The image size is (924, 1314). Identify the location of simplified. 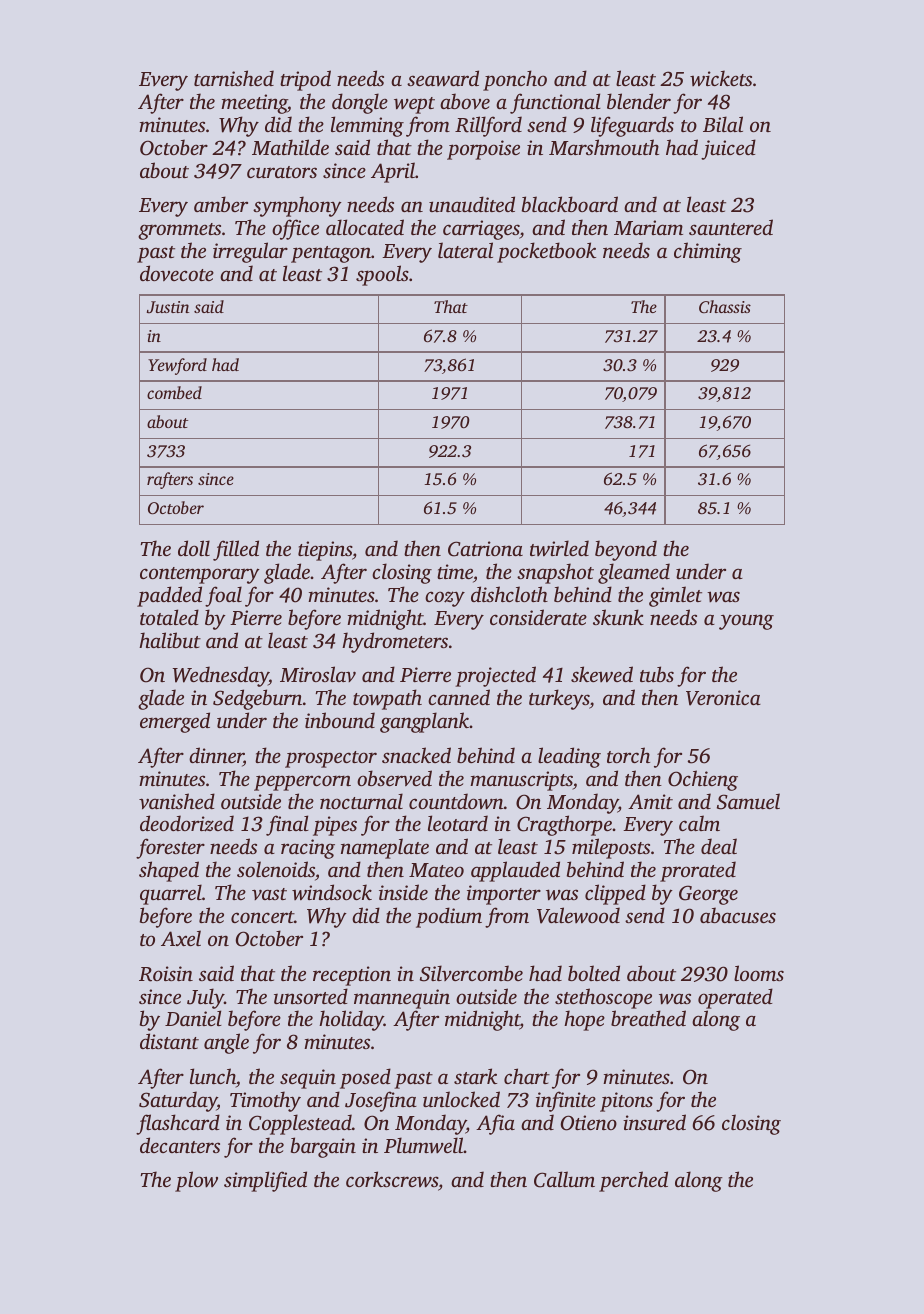
(265, 1181).
